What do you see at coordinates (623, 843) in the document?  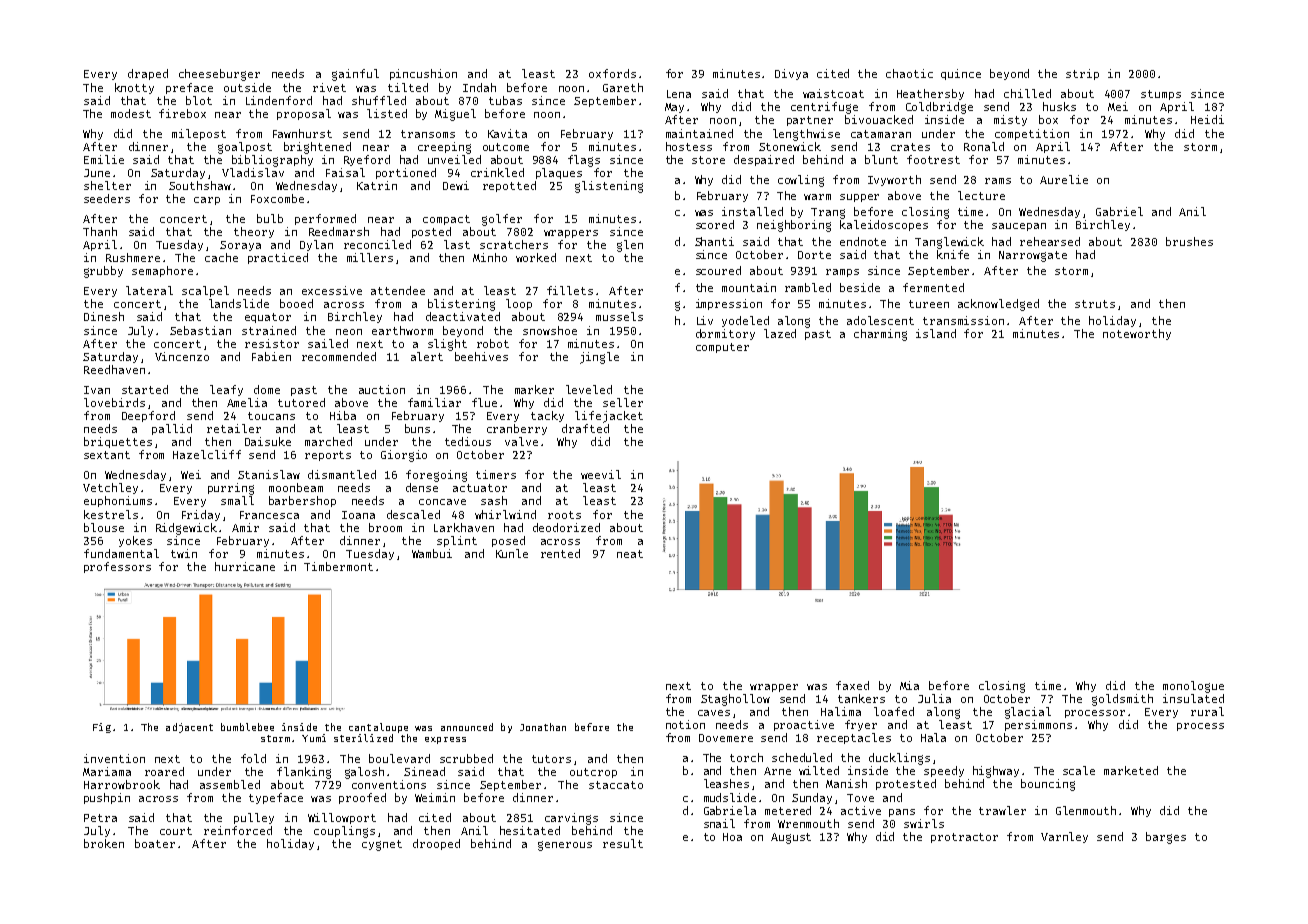 I see `result` at bounding box center [623, 843].
